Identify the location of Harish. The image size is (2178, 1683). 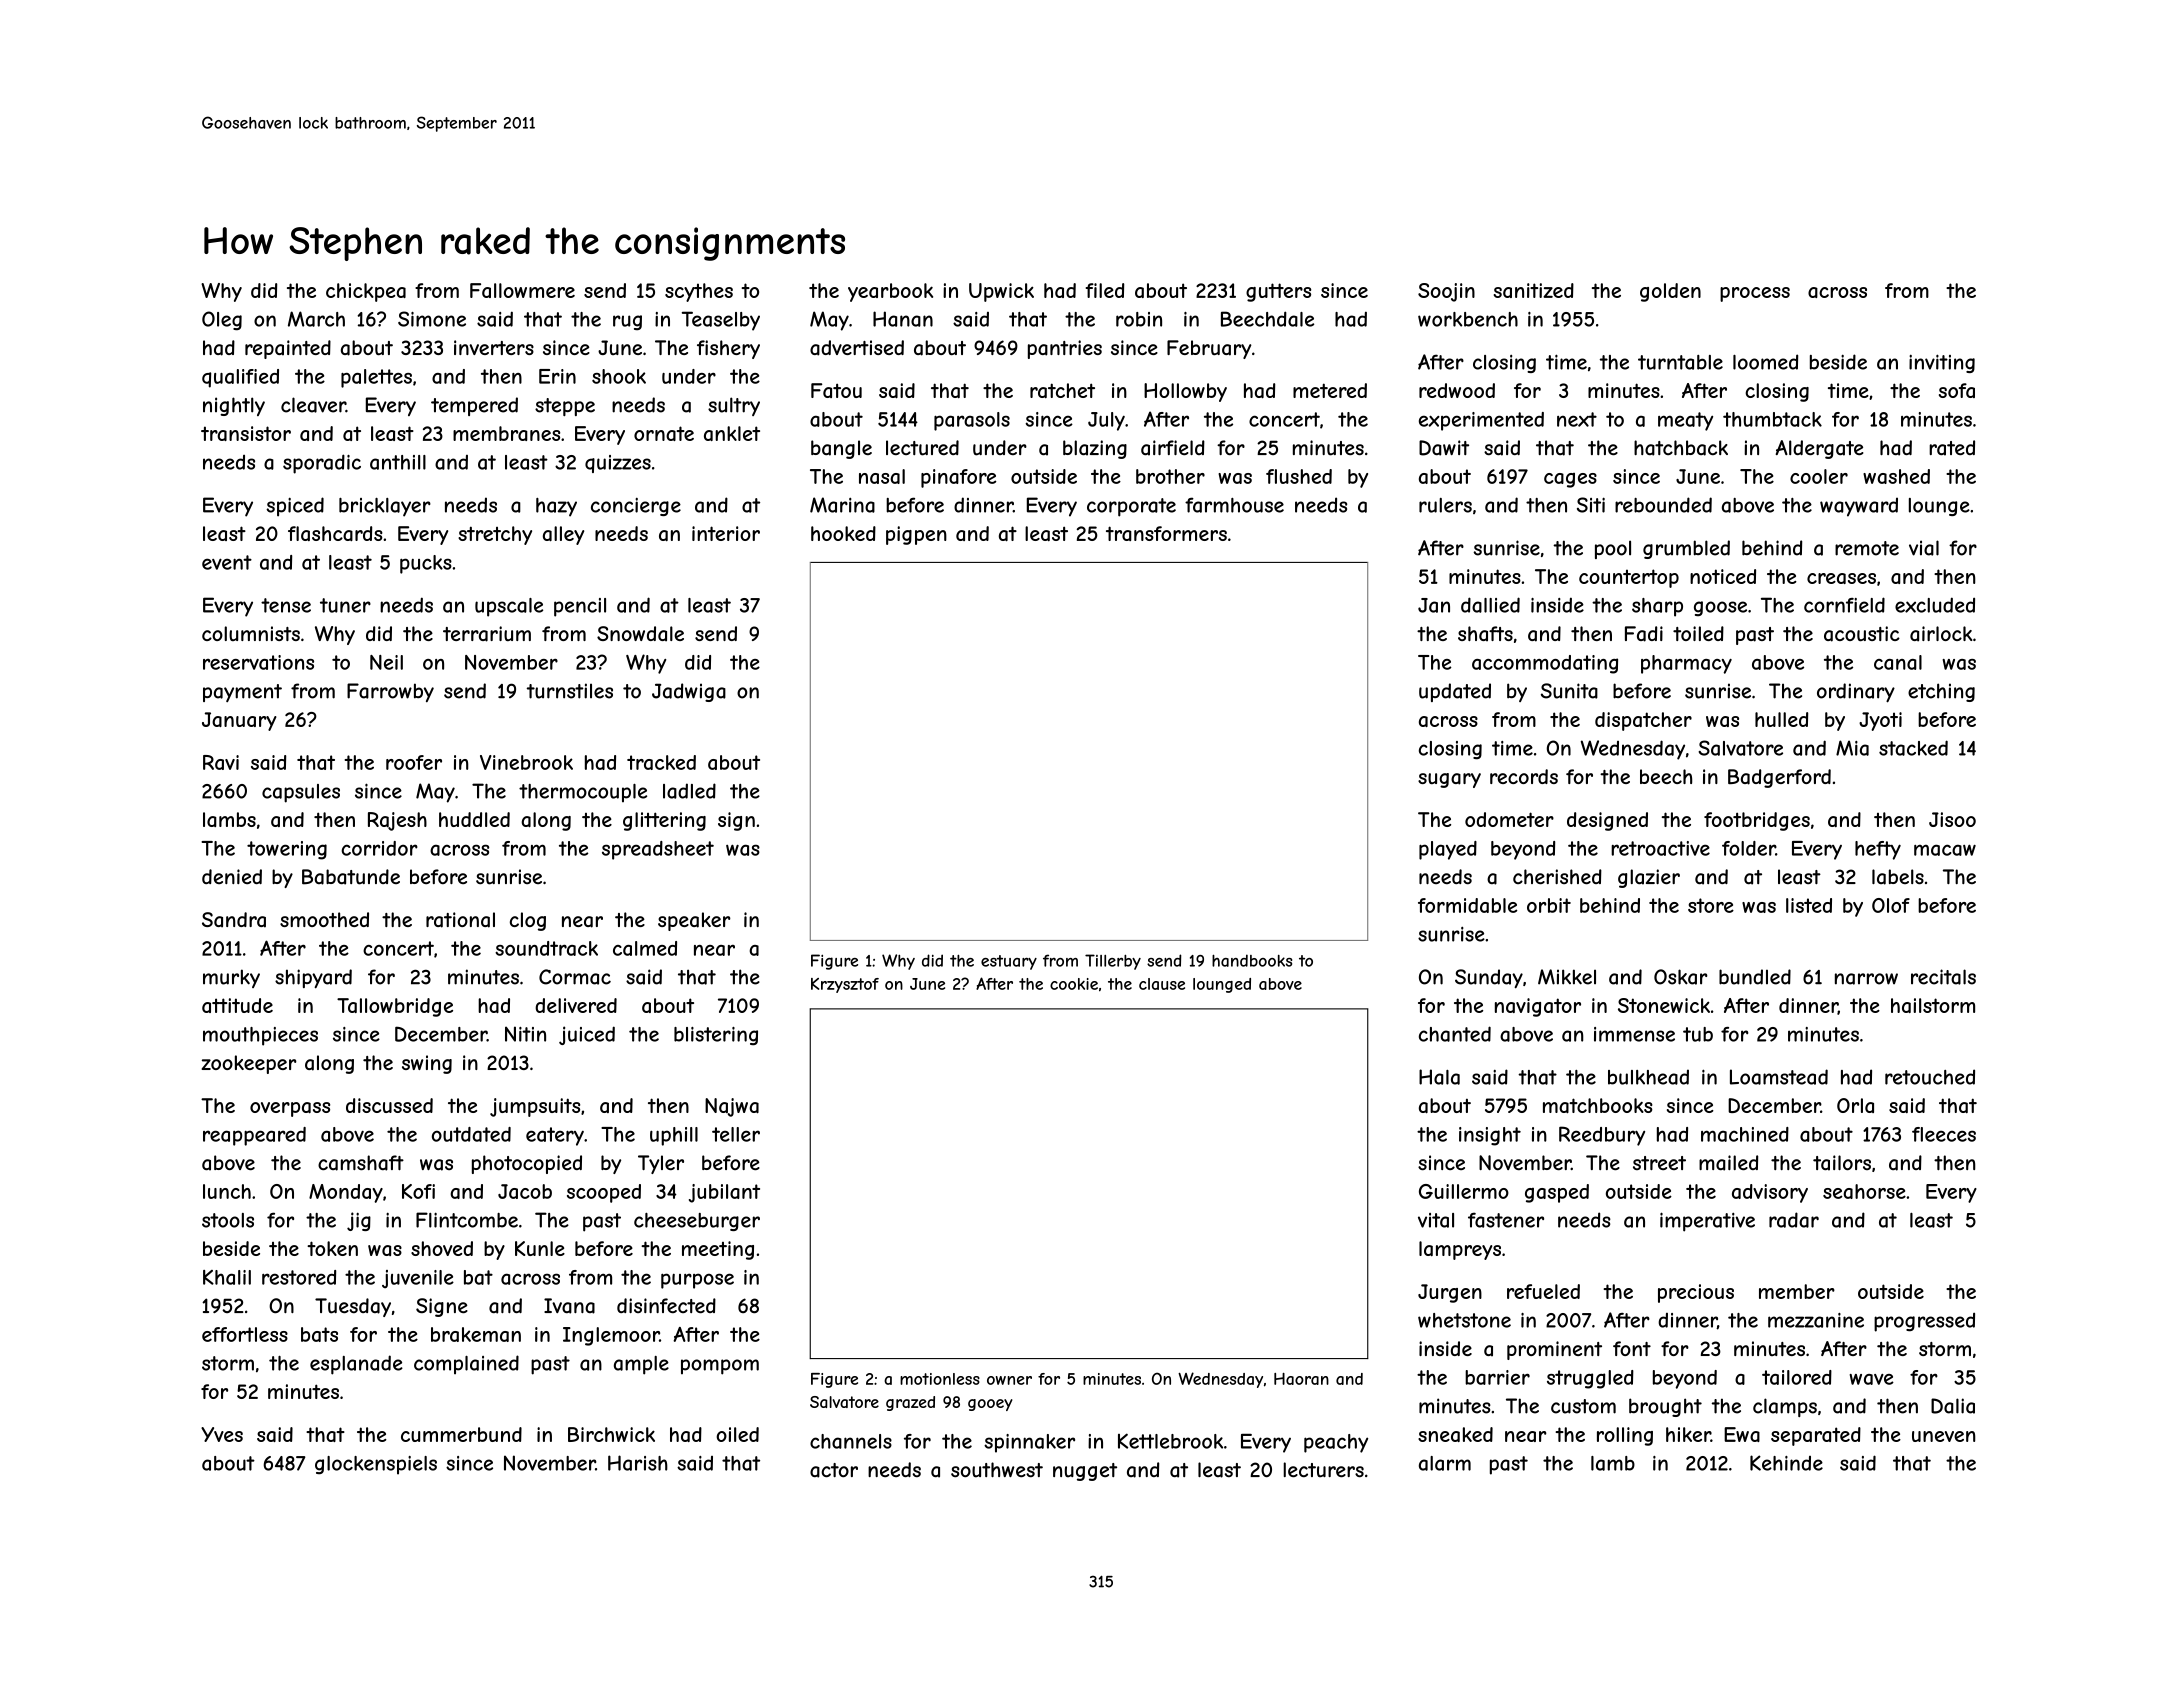
(638, 1463).
